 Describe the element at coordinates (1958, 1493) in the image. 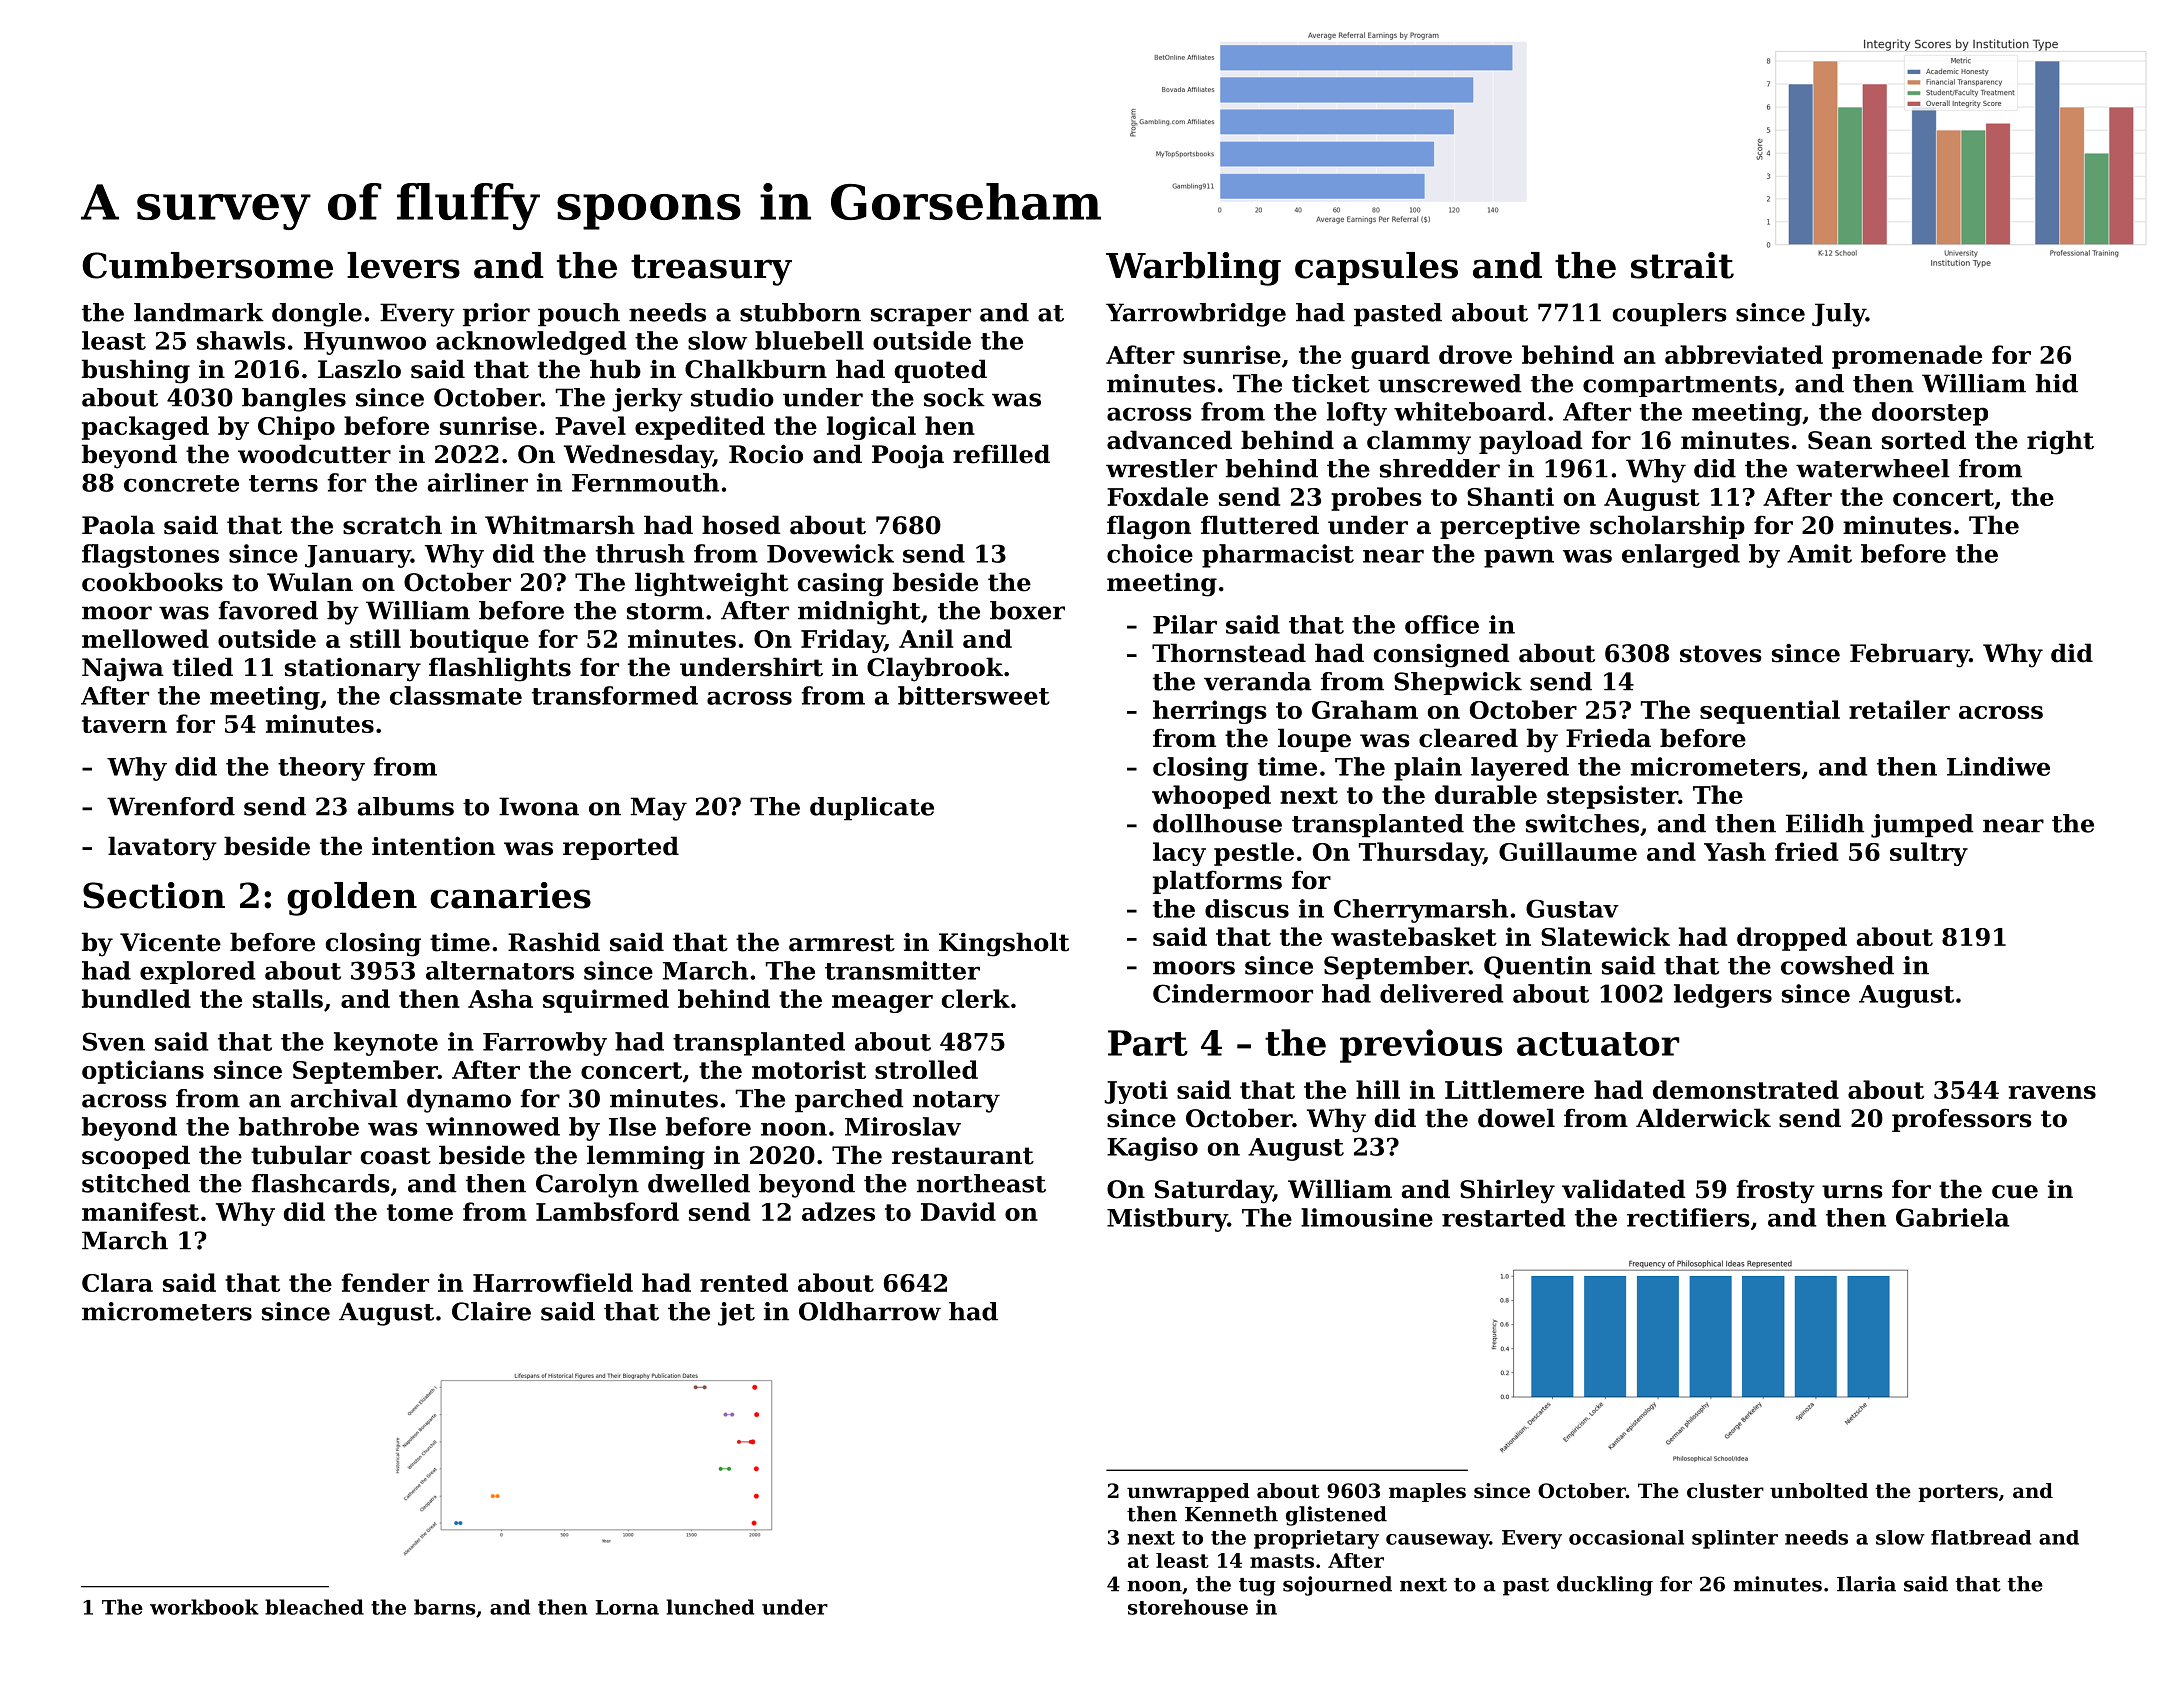

I see `porters` at that location.
